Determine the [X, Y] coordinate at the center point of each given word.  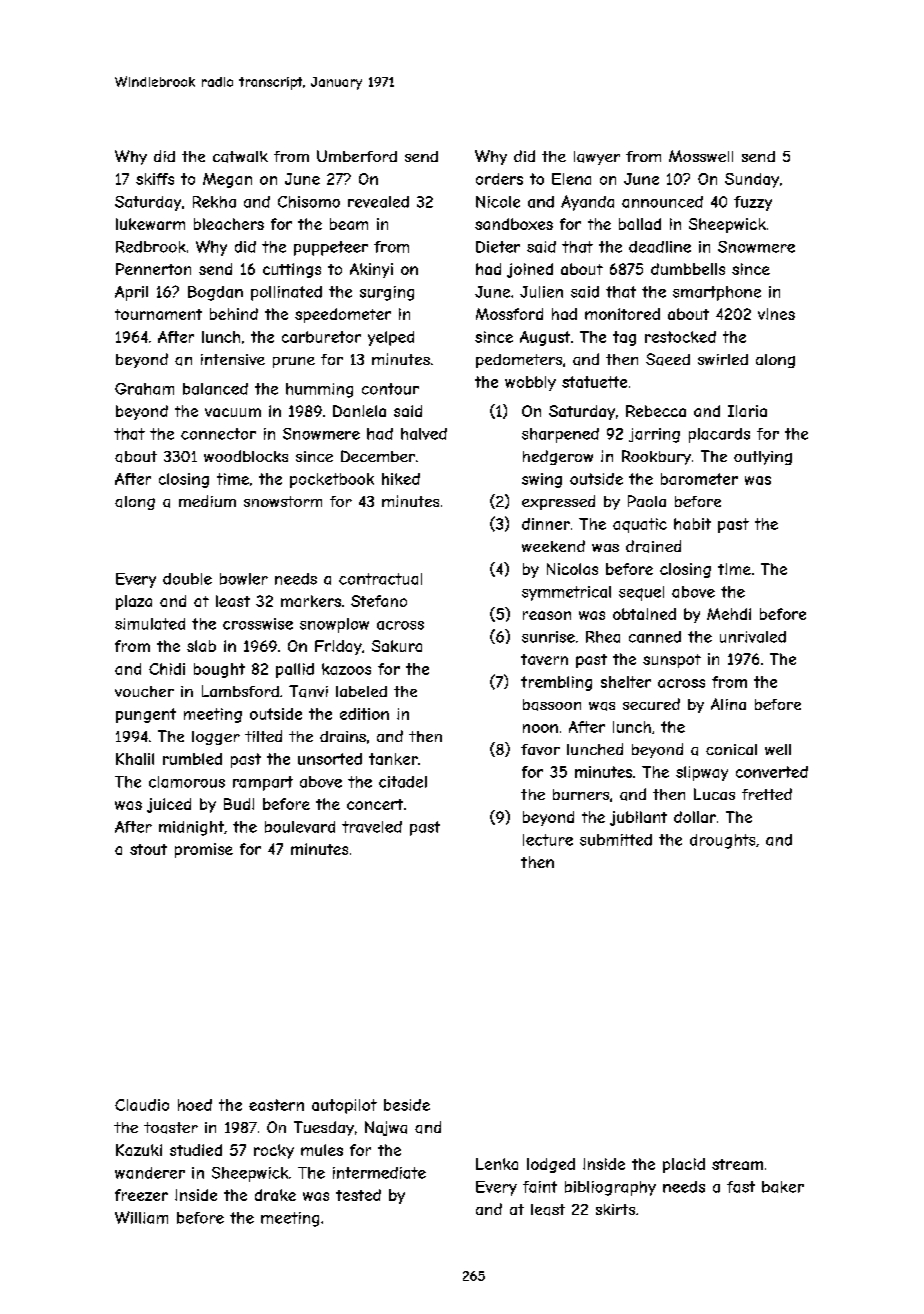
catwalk [240, 157]
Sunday [752, 180]
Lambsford [240, 691]
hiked [401, 479]
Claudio [142, 1105]
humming [319, 390]
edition [364, 714]
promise [204, 850]
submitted [616, 840]
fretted [767, 794]
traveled [372, 827]
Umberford [357, 156]
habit [692, 524]
